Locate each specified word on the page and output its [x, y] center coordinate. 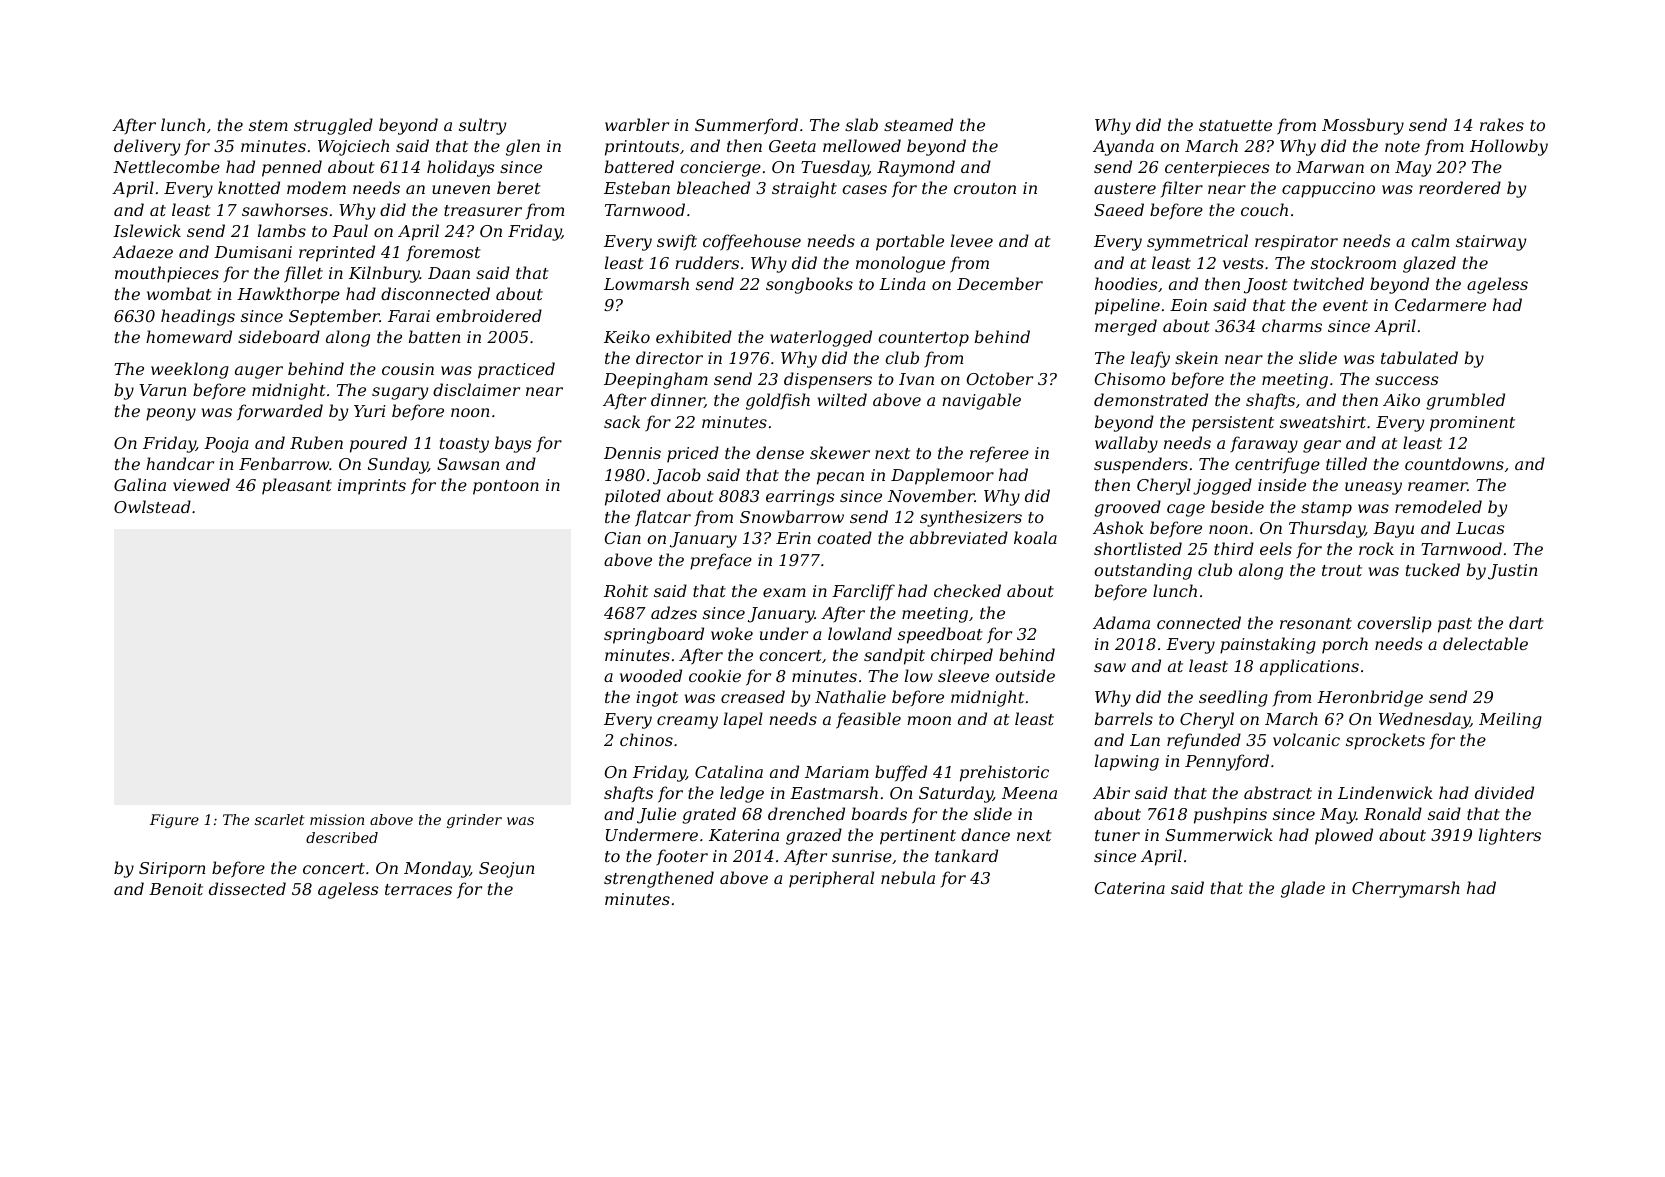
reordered [1460, 187]
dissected [247, 888]
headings [198, 317]
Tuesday [835, 168]
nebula [908, 877]
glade [1303, 889]
